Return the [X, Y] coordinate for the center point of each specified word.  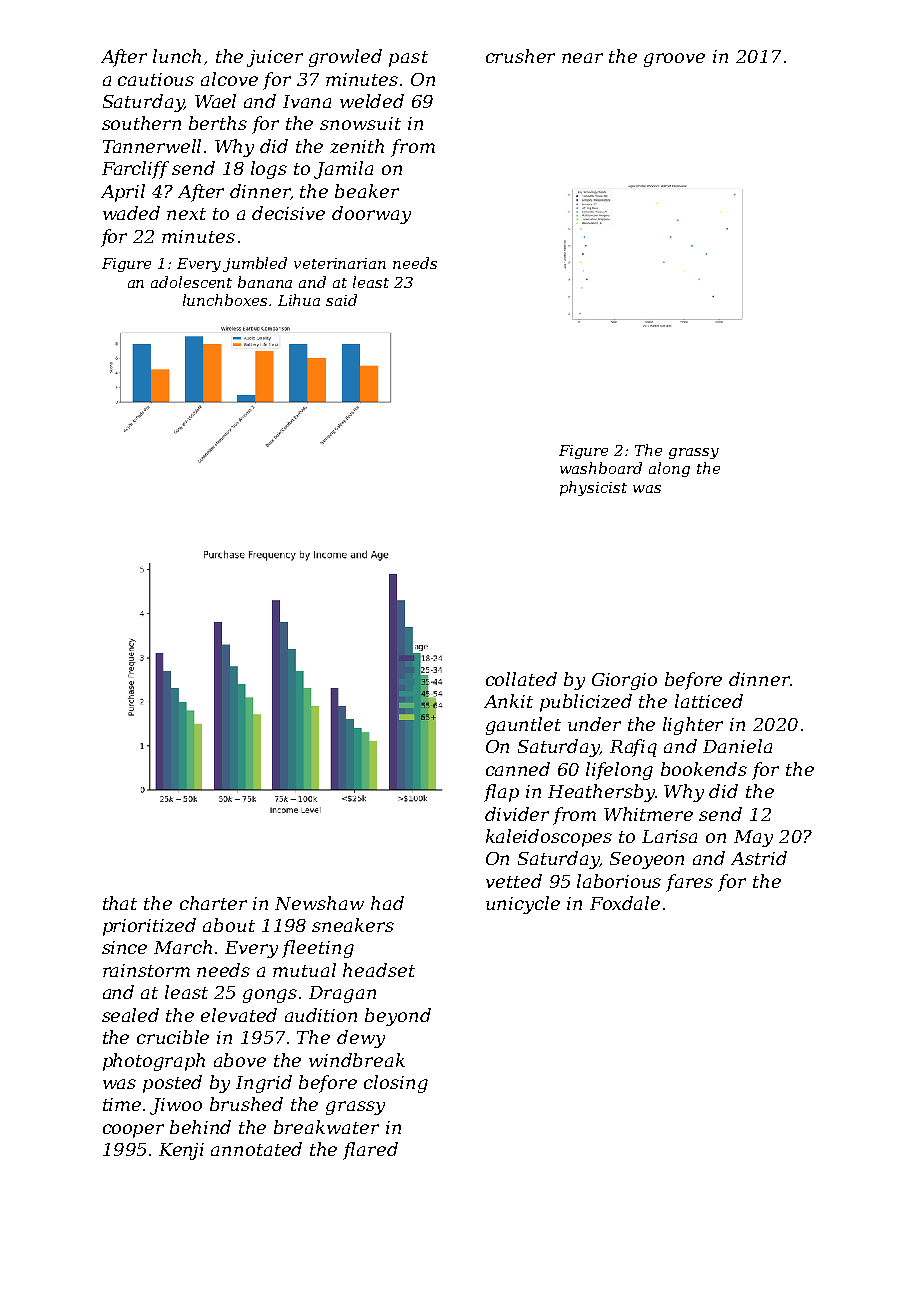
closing [396, 1084]
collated [521, 679]
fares [689, 883]
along [669, 469]
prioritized [149, 927]
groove [674, 60]
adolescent [191, 282]
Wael [215, 101]
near [582, 58]
